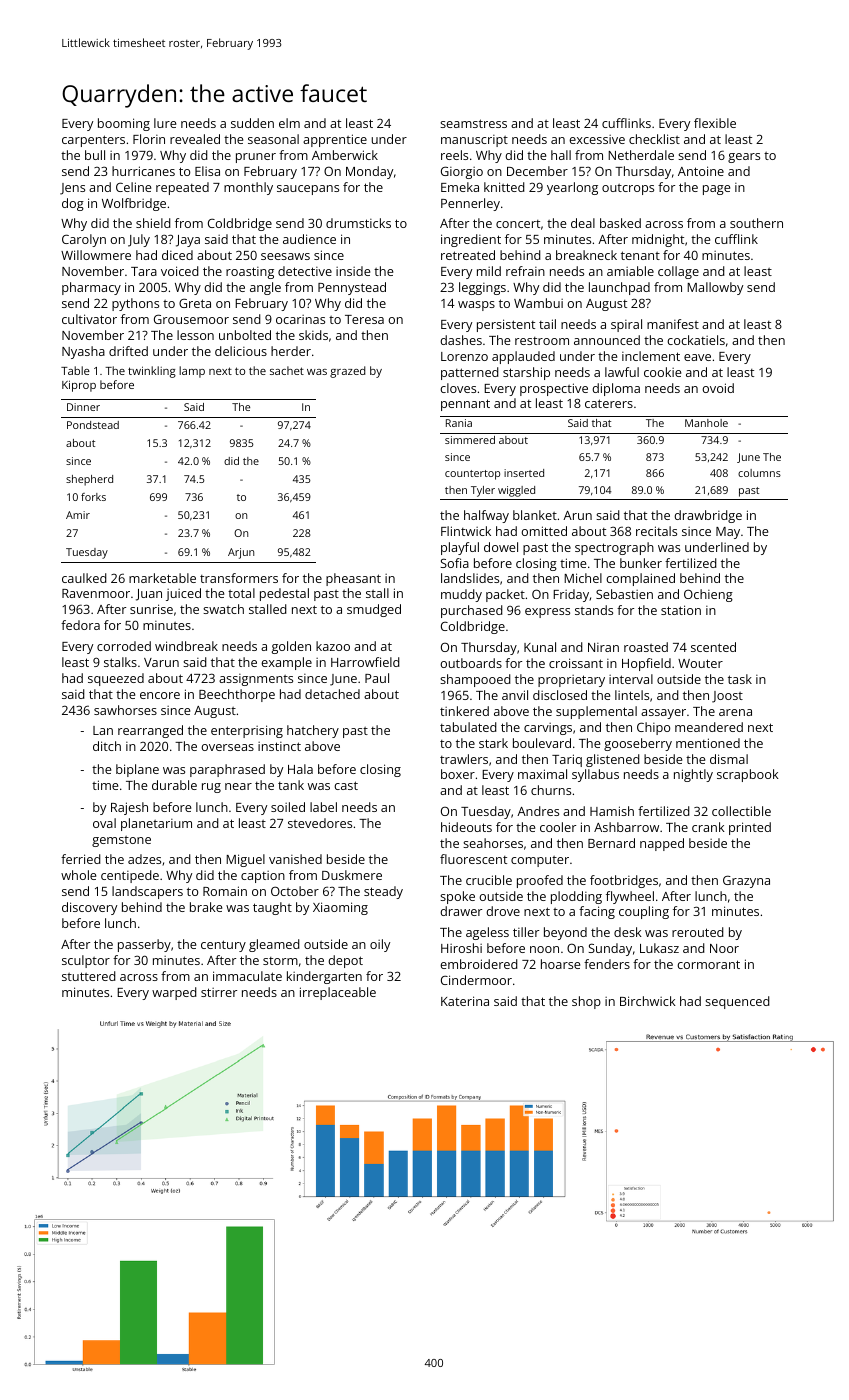 Image resolution: width=849 pixels, height=1400 pixels. What do you see at coordinates (89, 480) in the screenshot?
I see `shepherd` at bounding box center [89, 480].
